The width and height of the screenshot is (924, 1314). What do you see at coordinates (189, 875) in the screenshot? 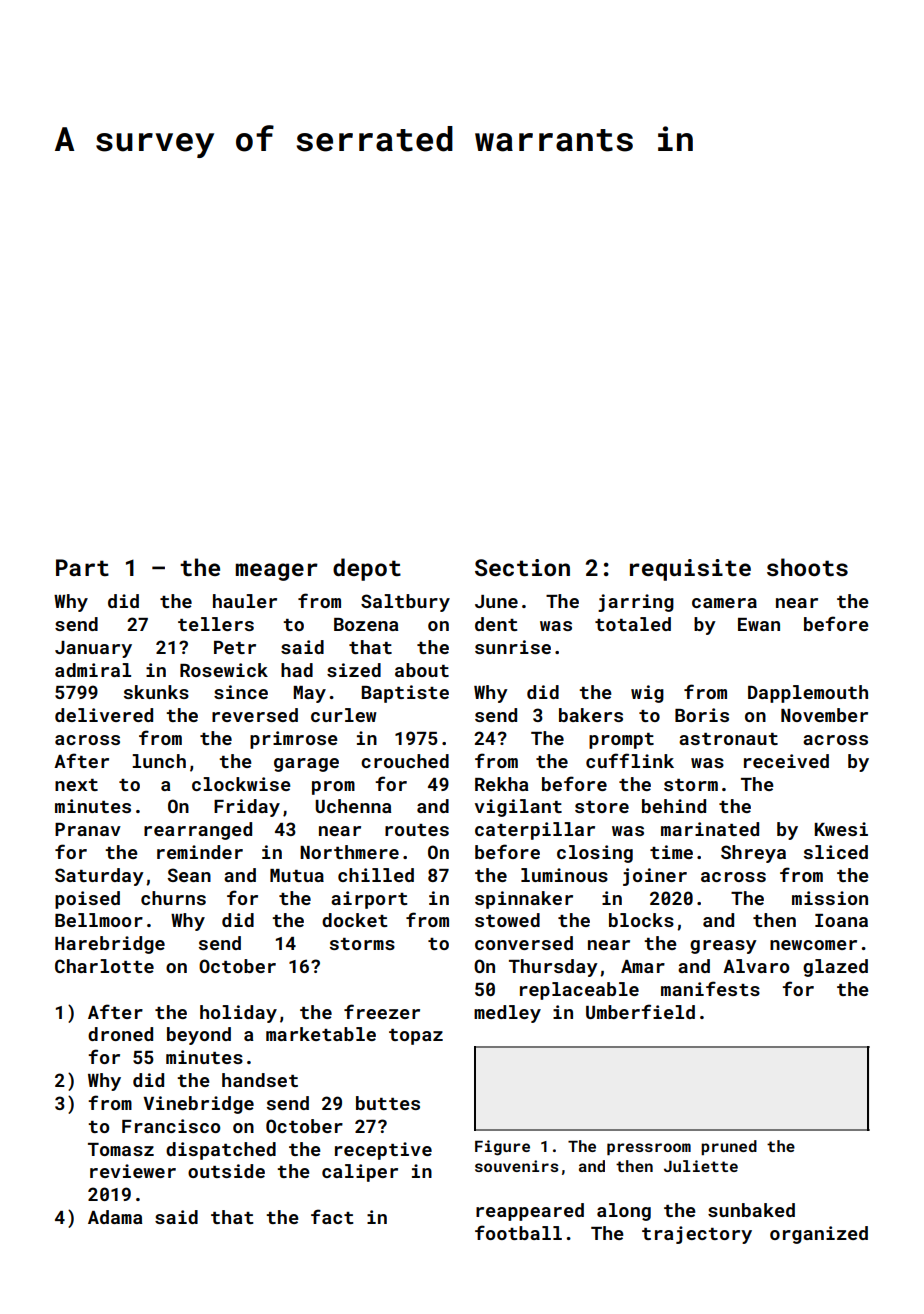
I see `Sean` at bounding box center [189, 875].
